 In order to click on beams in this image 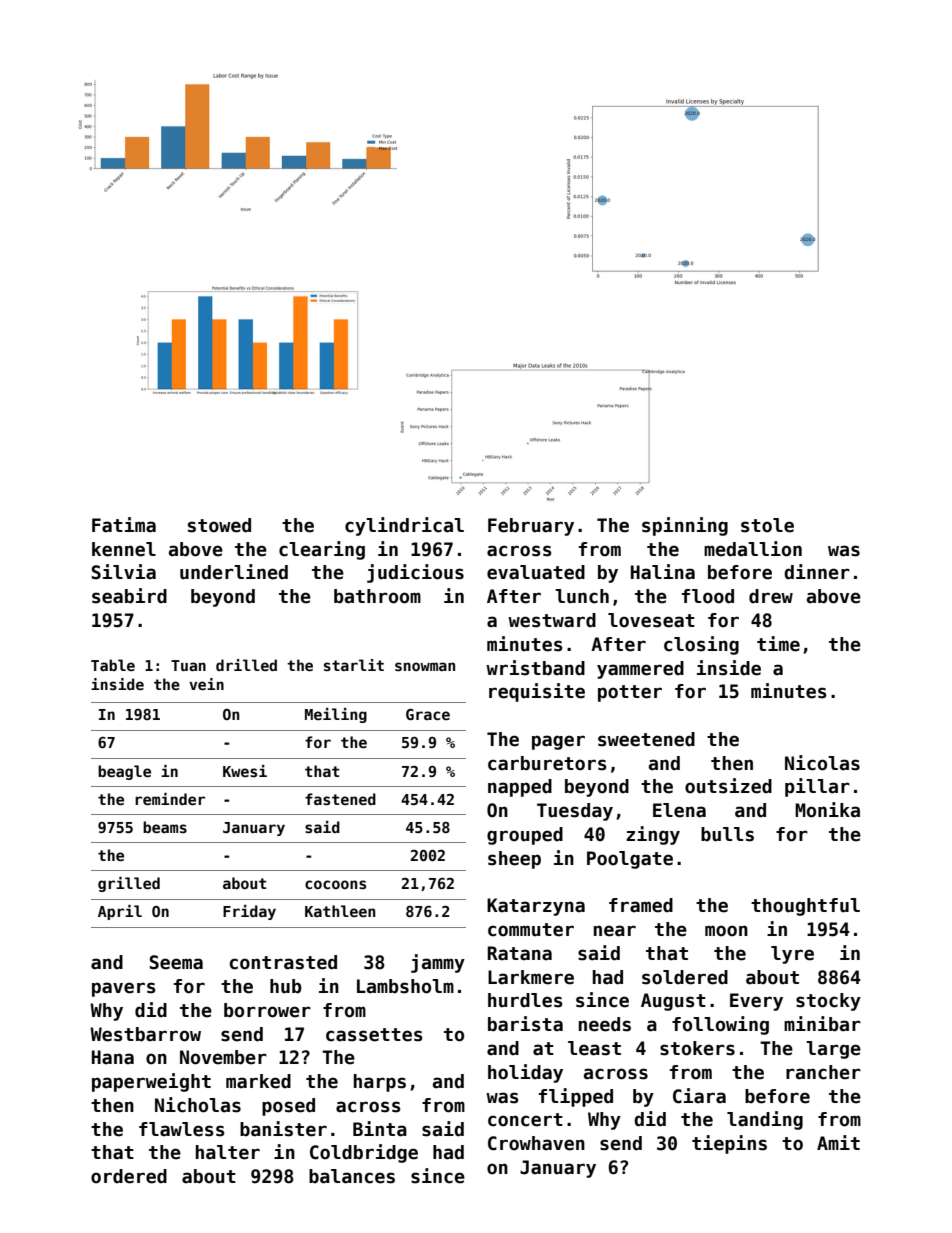, I will do `click(165, 827)`.
